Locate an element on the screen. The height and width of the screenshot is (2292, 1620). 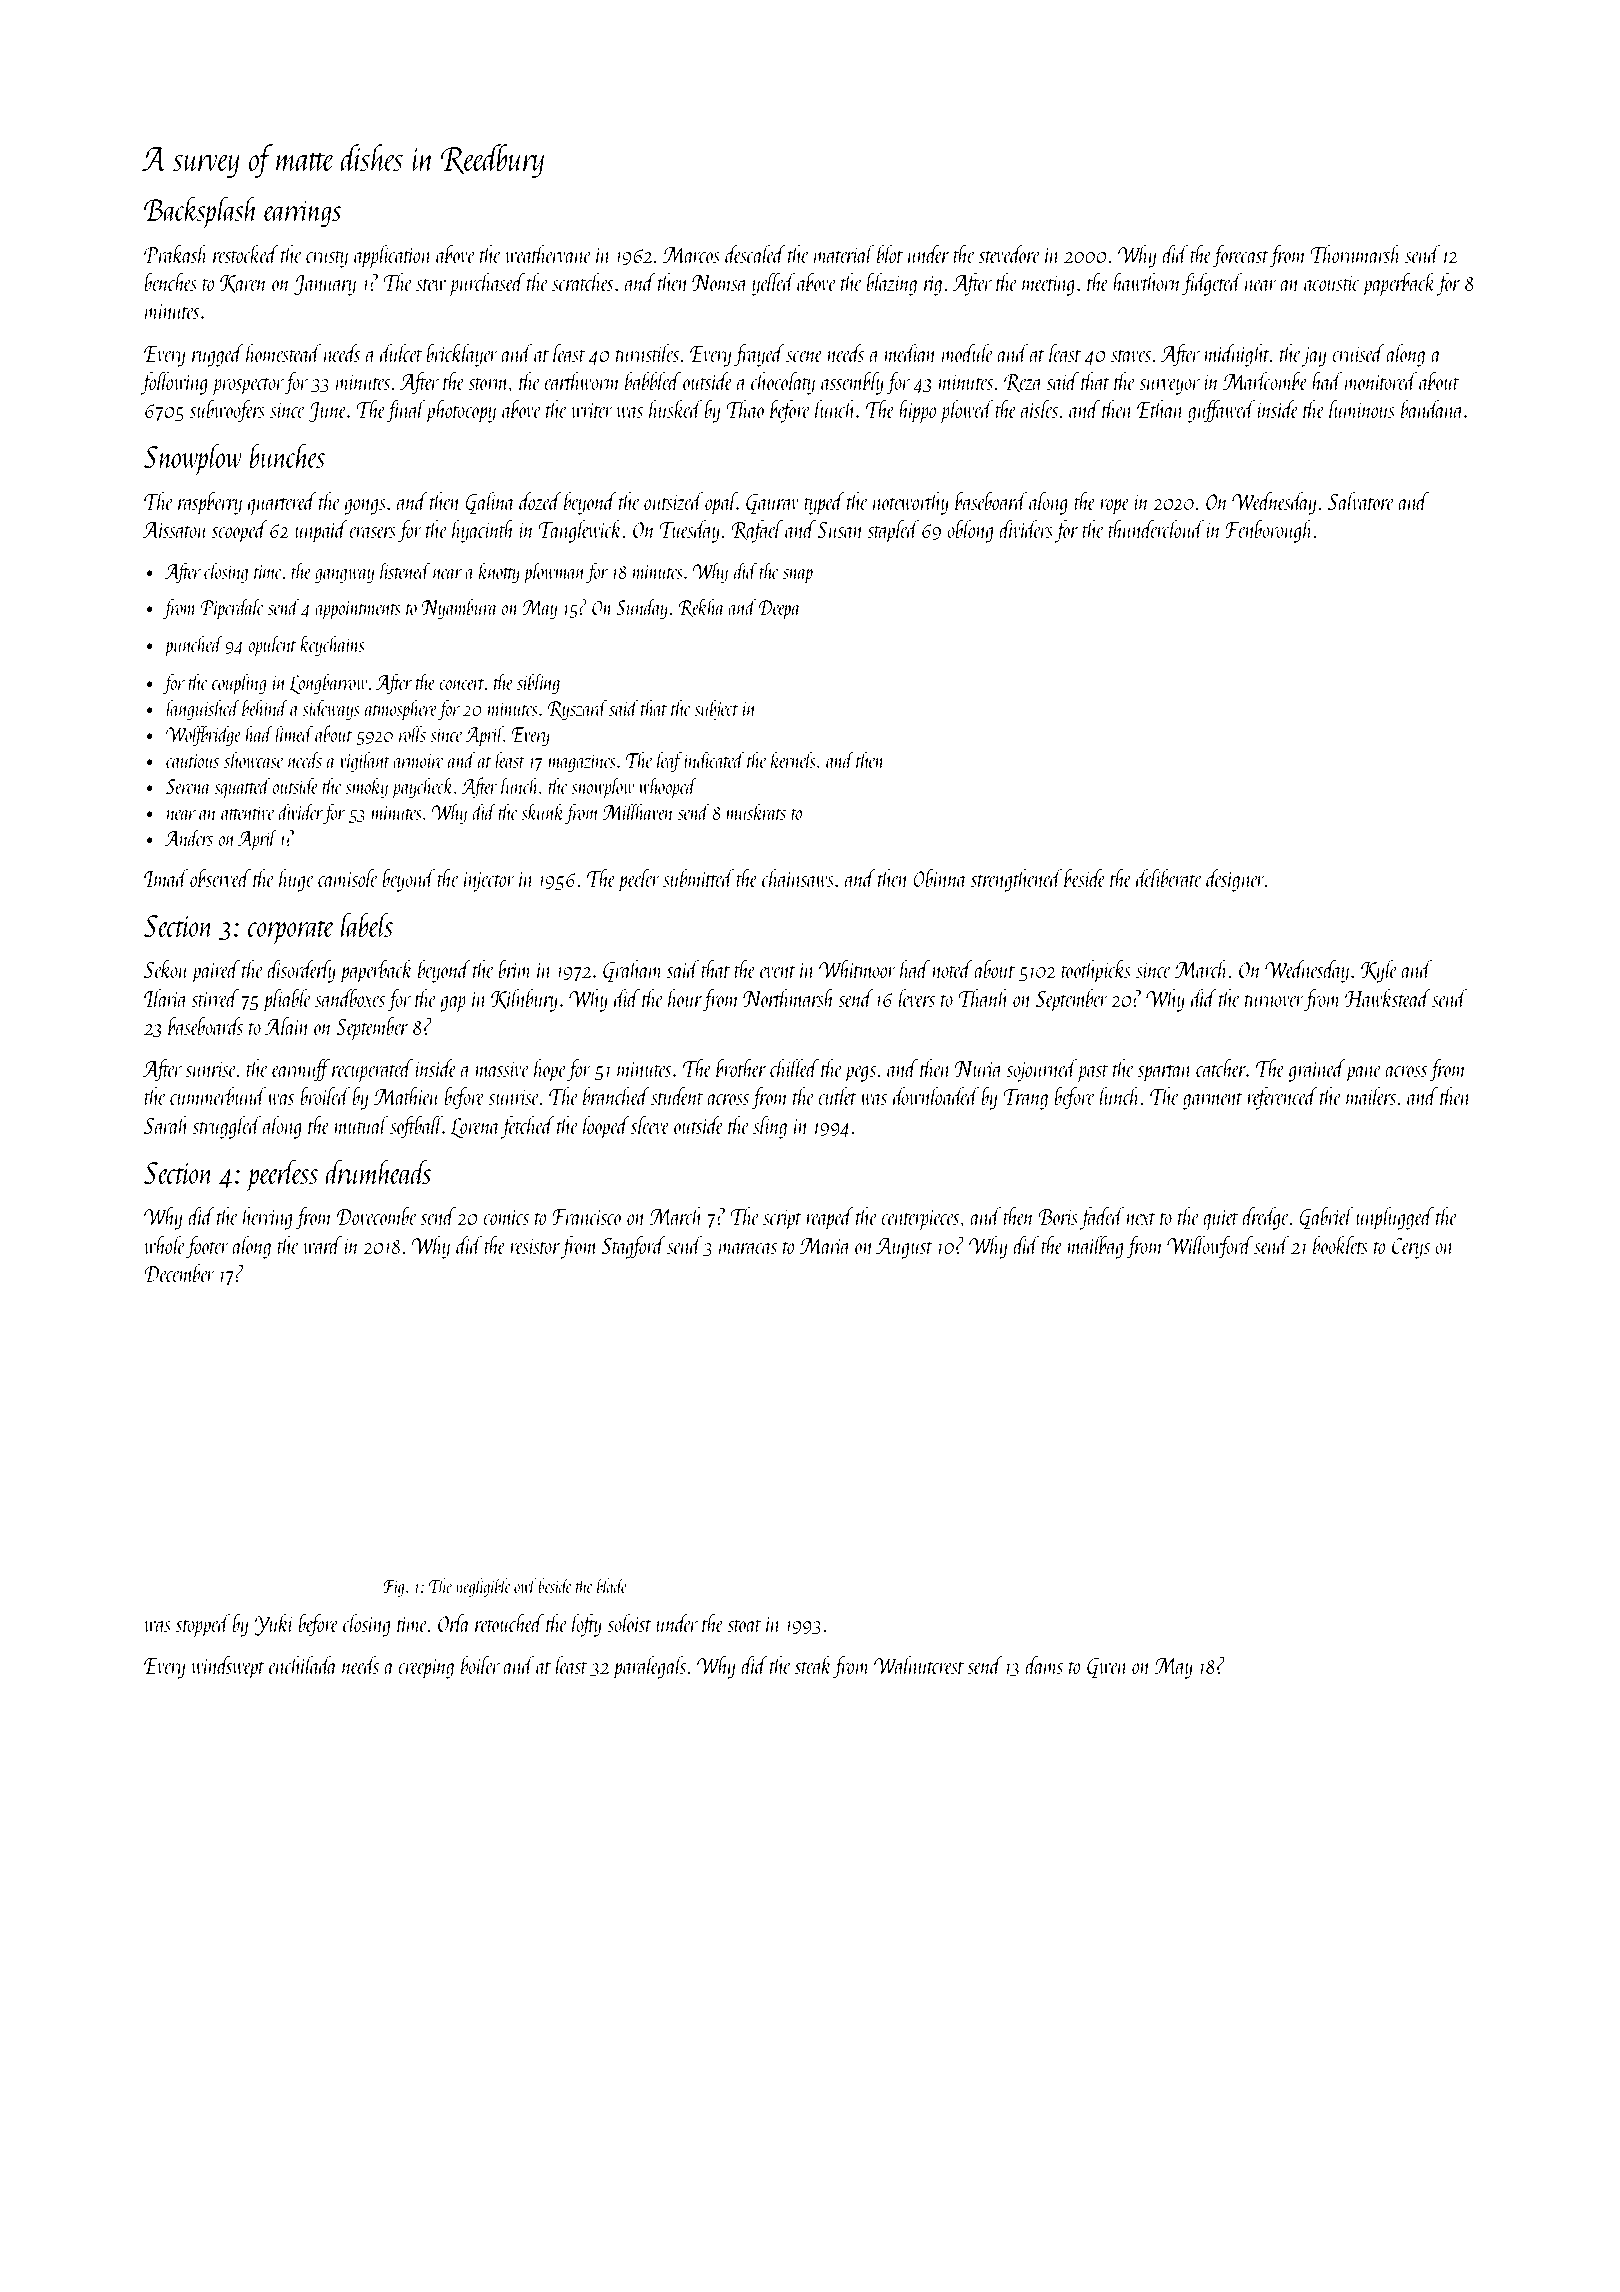
Fig is located at coordinates (394, 1588).
